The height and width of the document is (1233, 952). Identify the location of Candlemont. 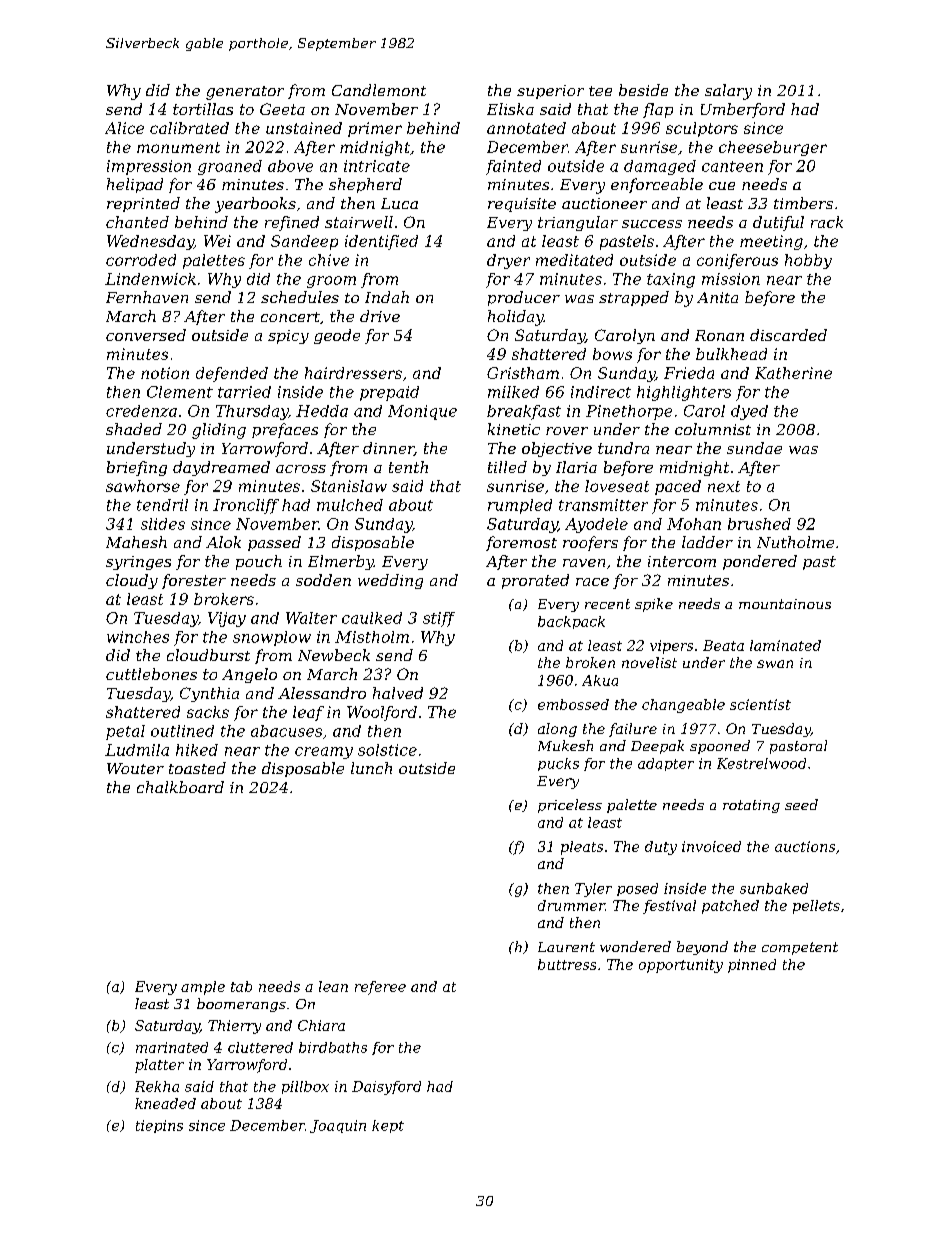
(379, 90).
